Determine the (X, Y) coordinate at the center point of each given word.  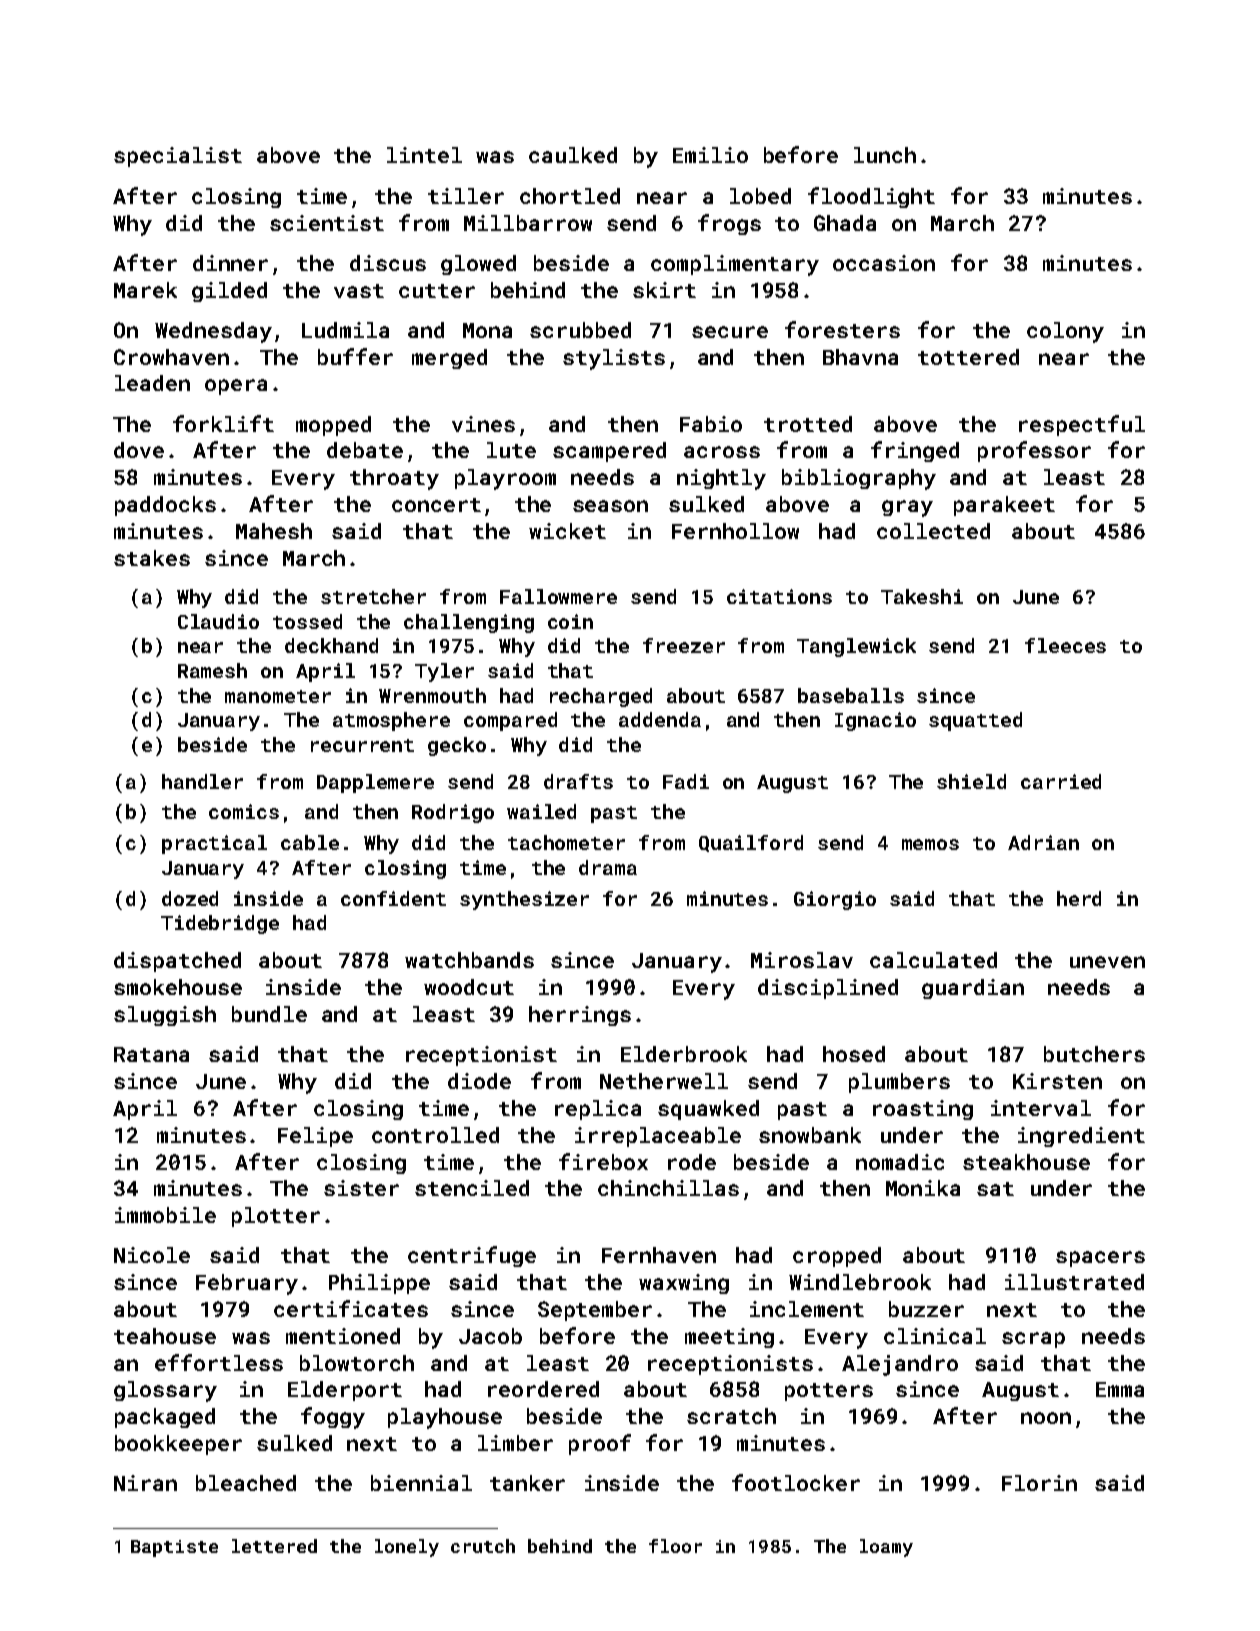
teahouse (165, 1336)
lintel (424, 155)
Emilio (710, 155)
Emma (1120, 1389)
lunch (885, 155)
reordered (543, 1389)
